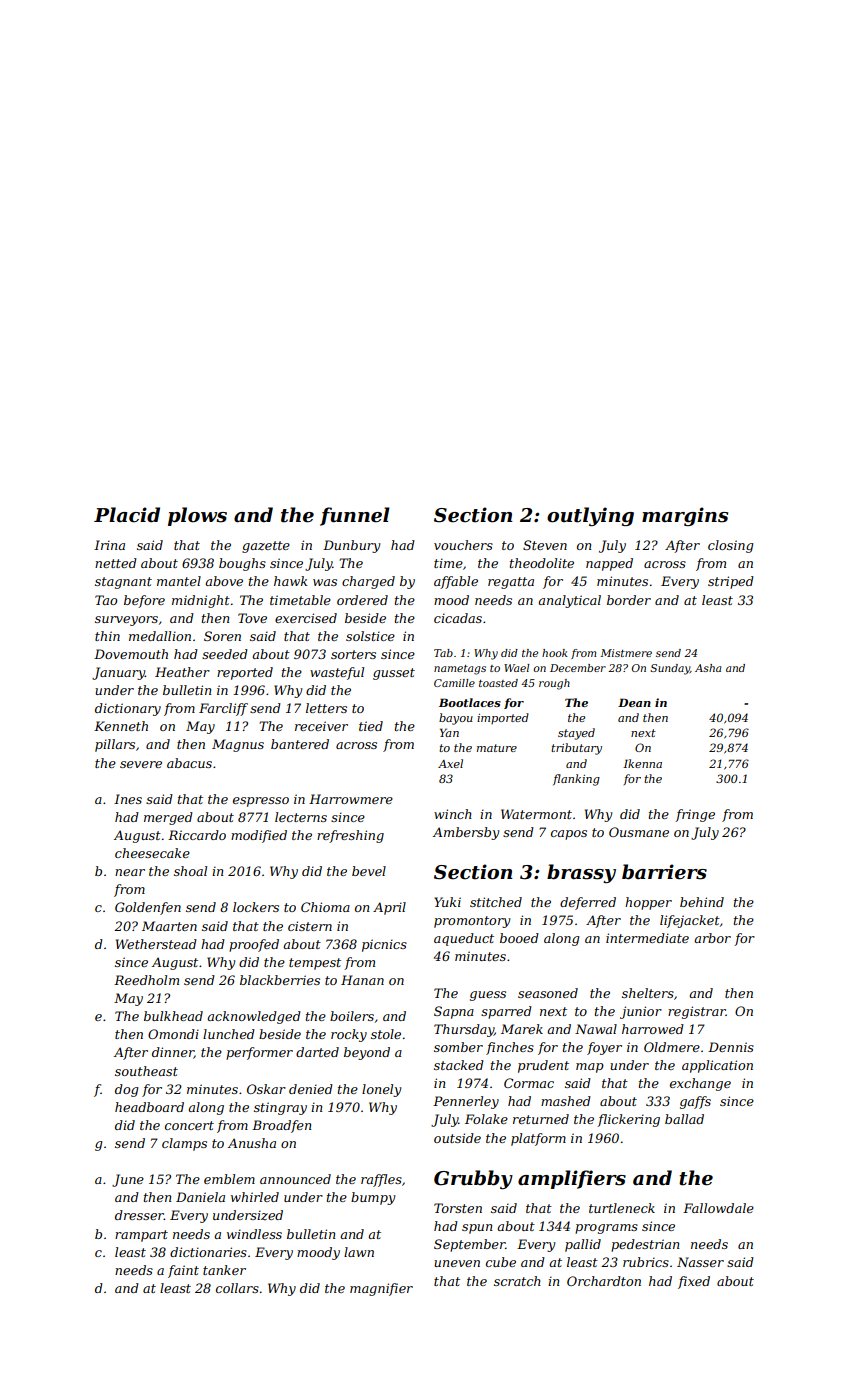 Image resolution: width=849 pixels, height=1400 pixels. I want to click on fixed, so click(694, 1282).
